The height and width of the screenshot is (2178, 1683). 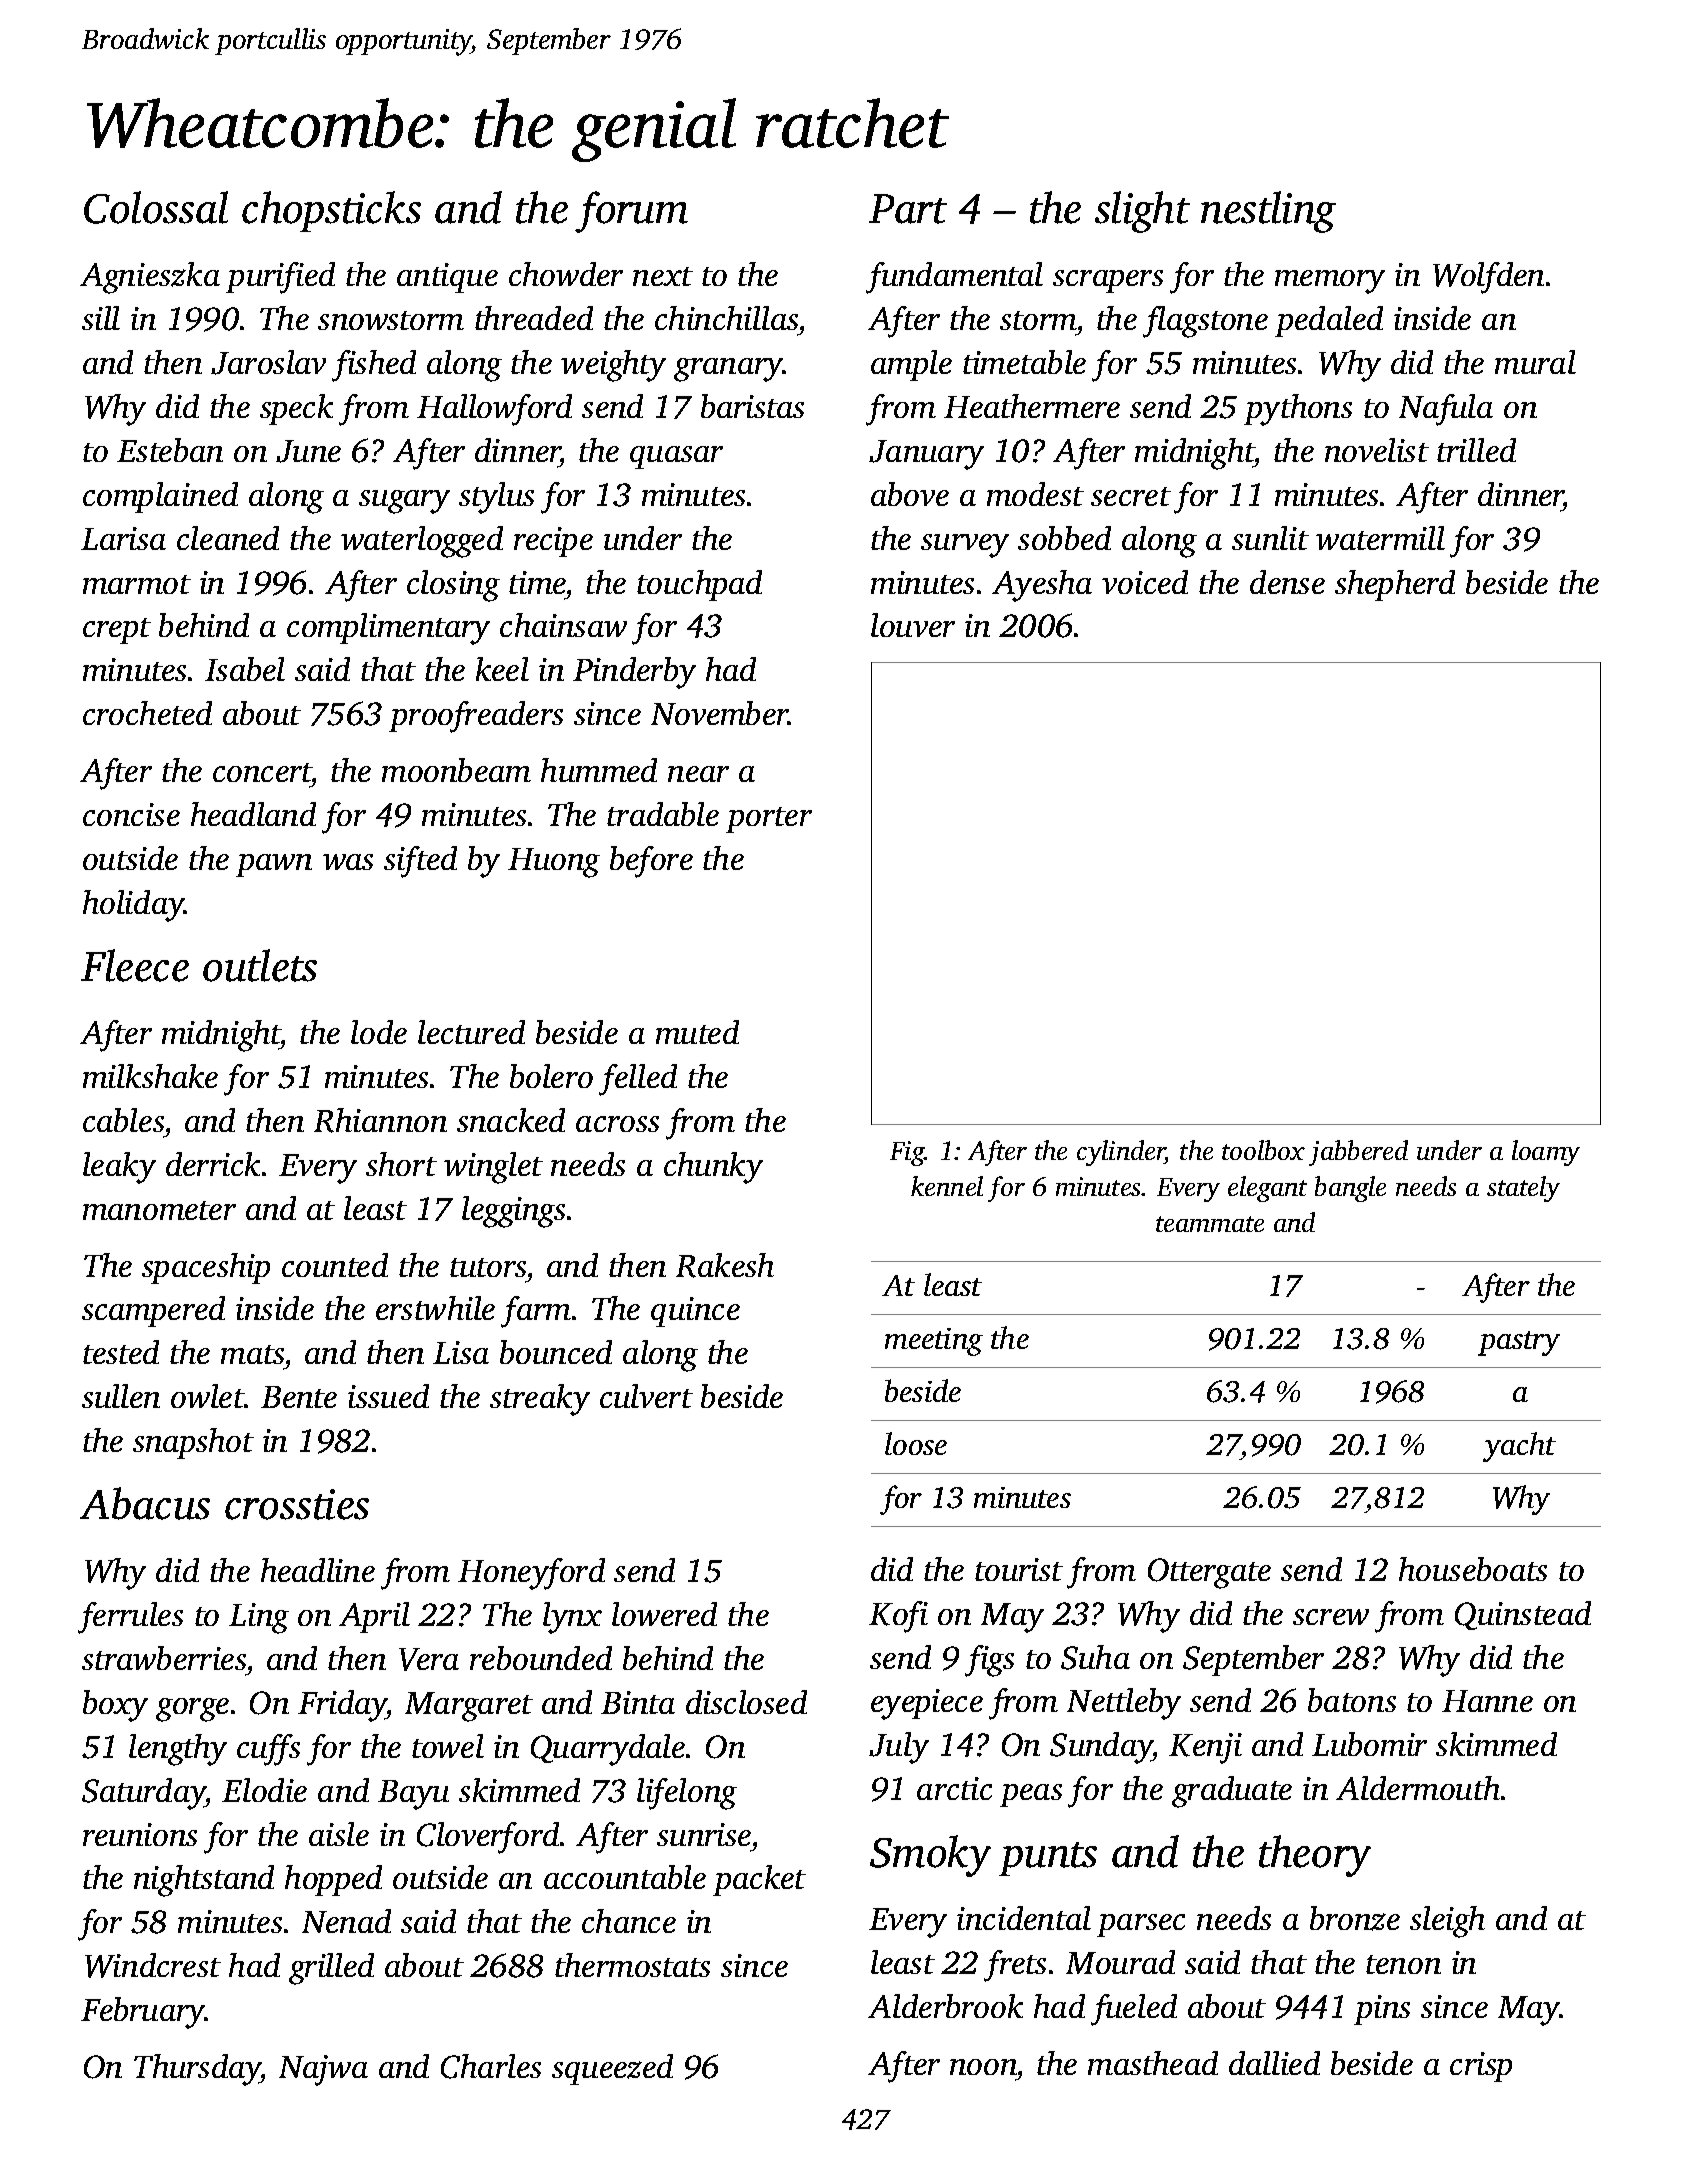 I want to click on crisp, so click(x=1481, y=2067).
